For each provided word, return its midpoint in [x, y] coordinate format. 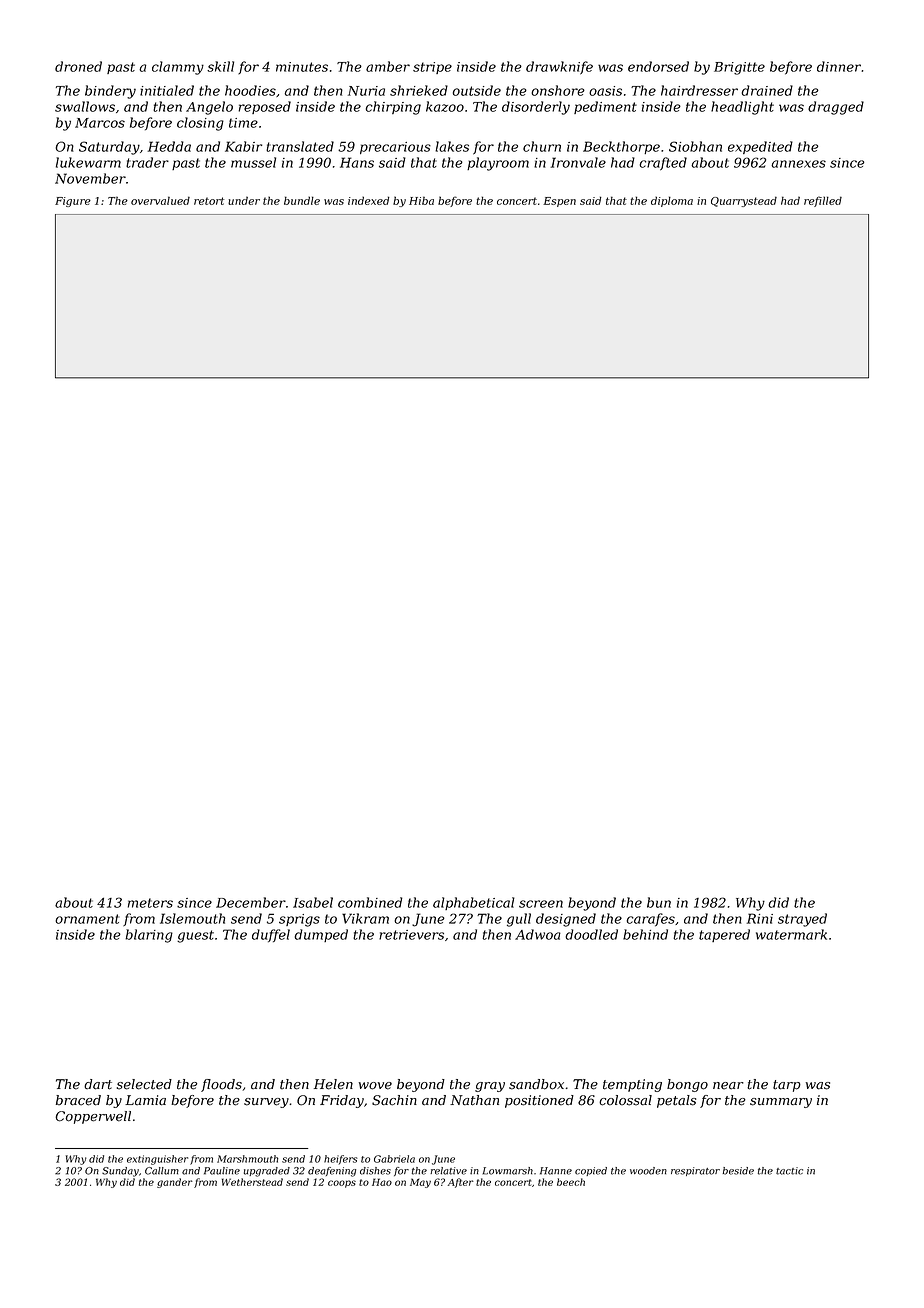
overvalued [160, 200]
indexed [369, 200]
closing [200, 124]
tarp [787, 1086]
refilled [823, 201]
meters [150, 903]
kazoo [445, 106]
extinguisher [157, 1160]
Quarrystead [744, 201]
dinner [839, 66]
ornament [87, 919]
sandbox [536, 1084]
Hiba [421, 200]
